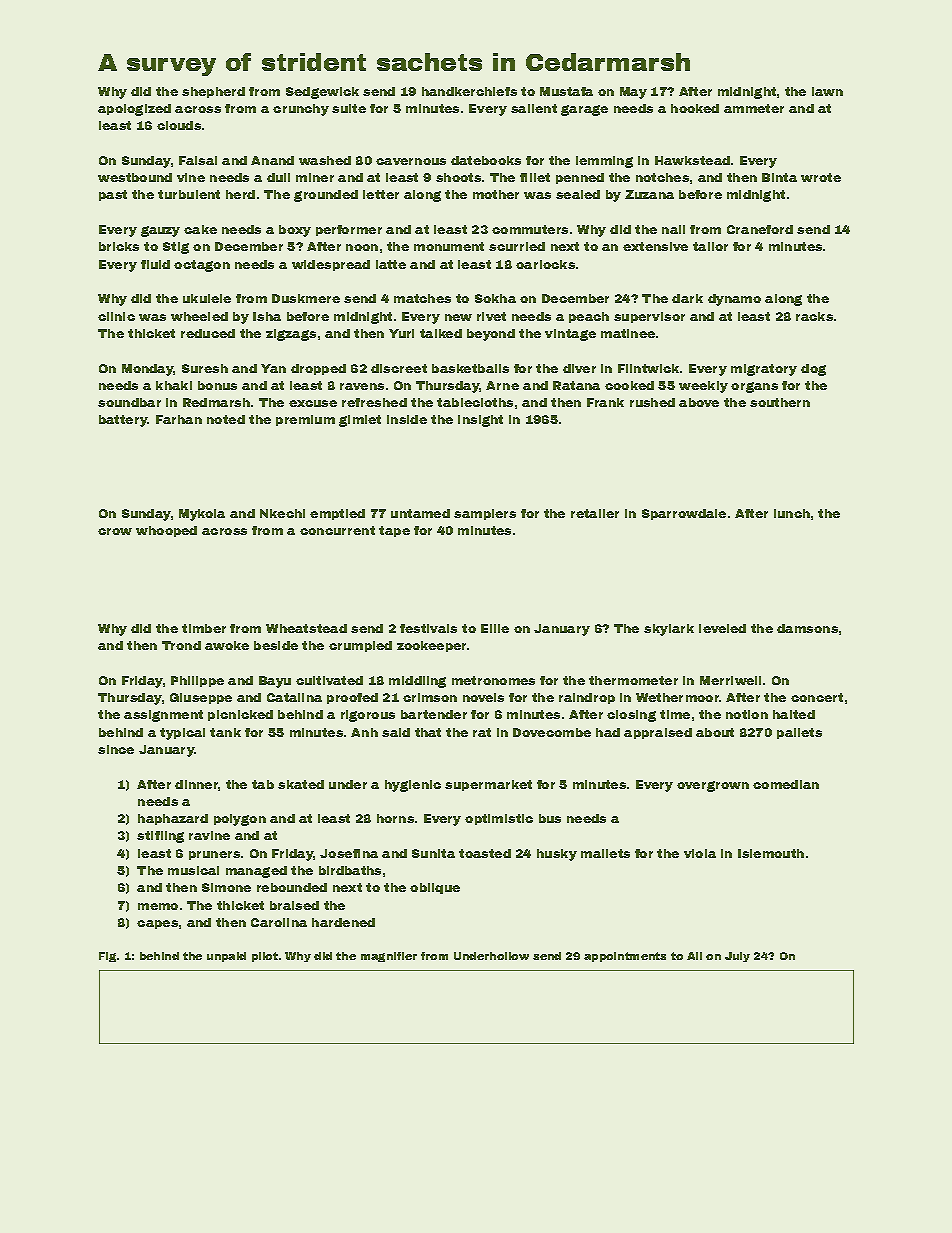 Image resolution: width=952 pixels, height=1233 pixels. Describe the element at coordinates (431, 646) in the screenshot. I see `zookeeper` at that location.
